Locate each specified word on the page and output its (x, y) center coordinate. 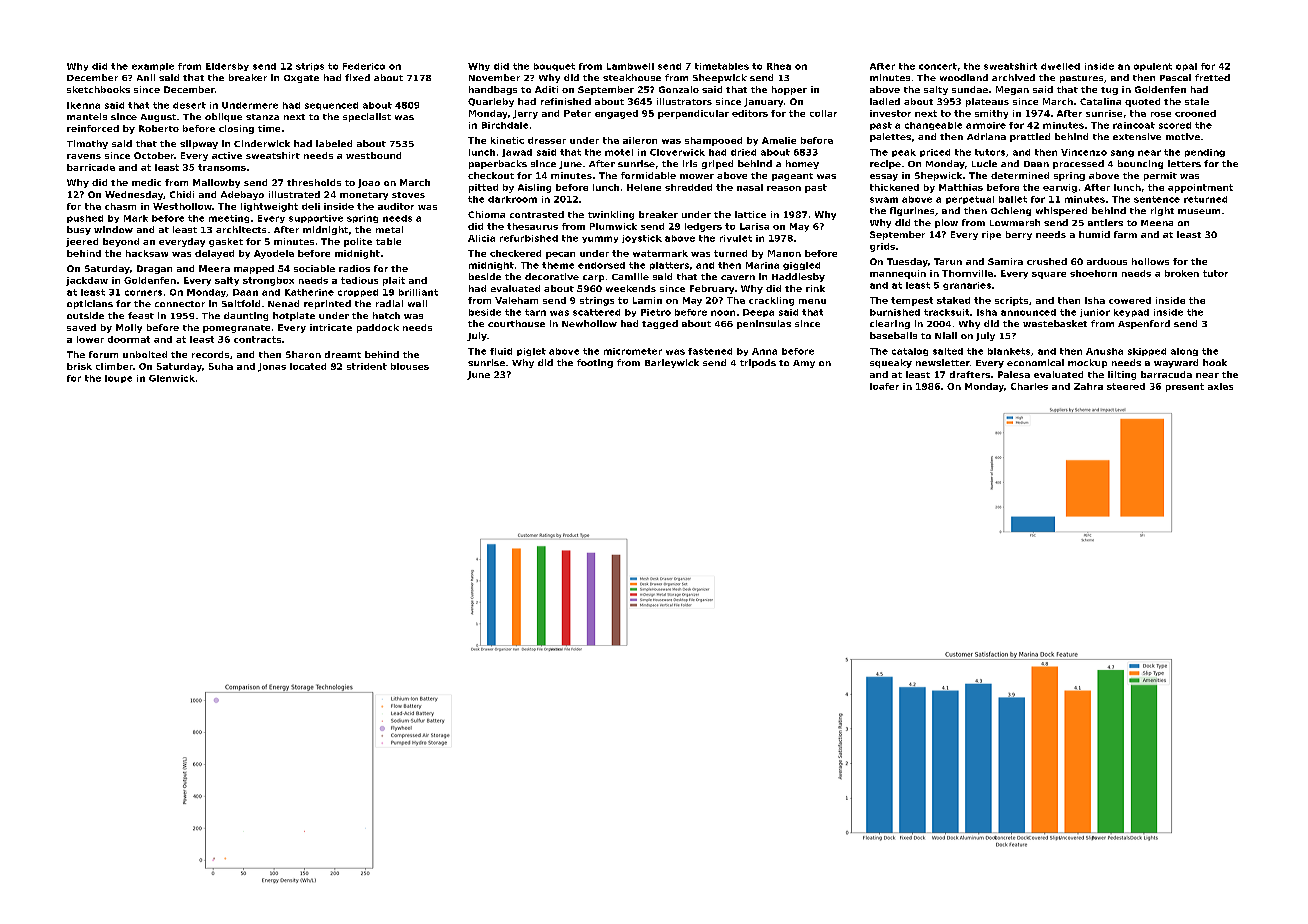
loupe (118, 379)
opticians (90, 304)
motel (619, 152)
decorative (552, 276)
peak (904, 153)
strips (310, 67)
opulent (1153, 67)
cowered (1130, 300)
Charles (1029, 386)
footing (595, 363)
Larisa (754, 226)
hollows (1150, 261)
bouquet (554, 67)
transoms (222, 167)
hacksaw (147, 253)
